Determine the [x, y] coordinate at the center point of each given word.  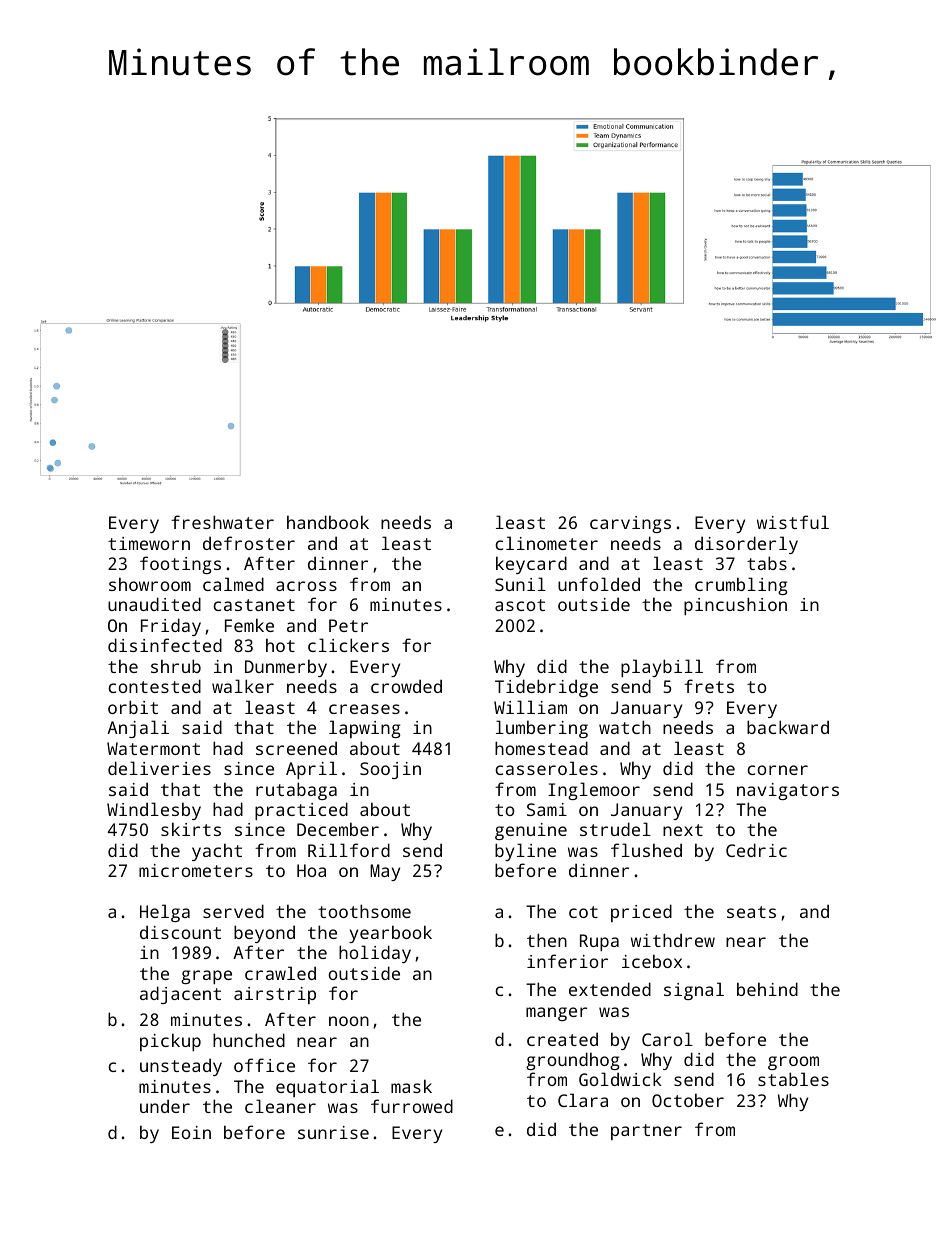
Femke [249, 625]
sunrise [333, 1132]
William [530, 707]
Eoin [191, 1132]
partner [646, 1132]
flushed [646, 850]
